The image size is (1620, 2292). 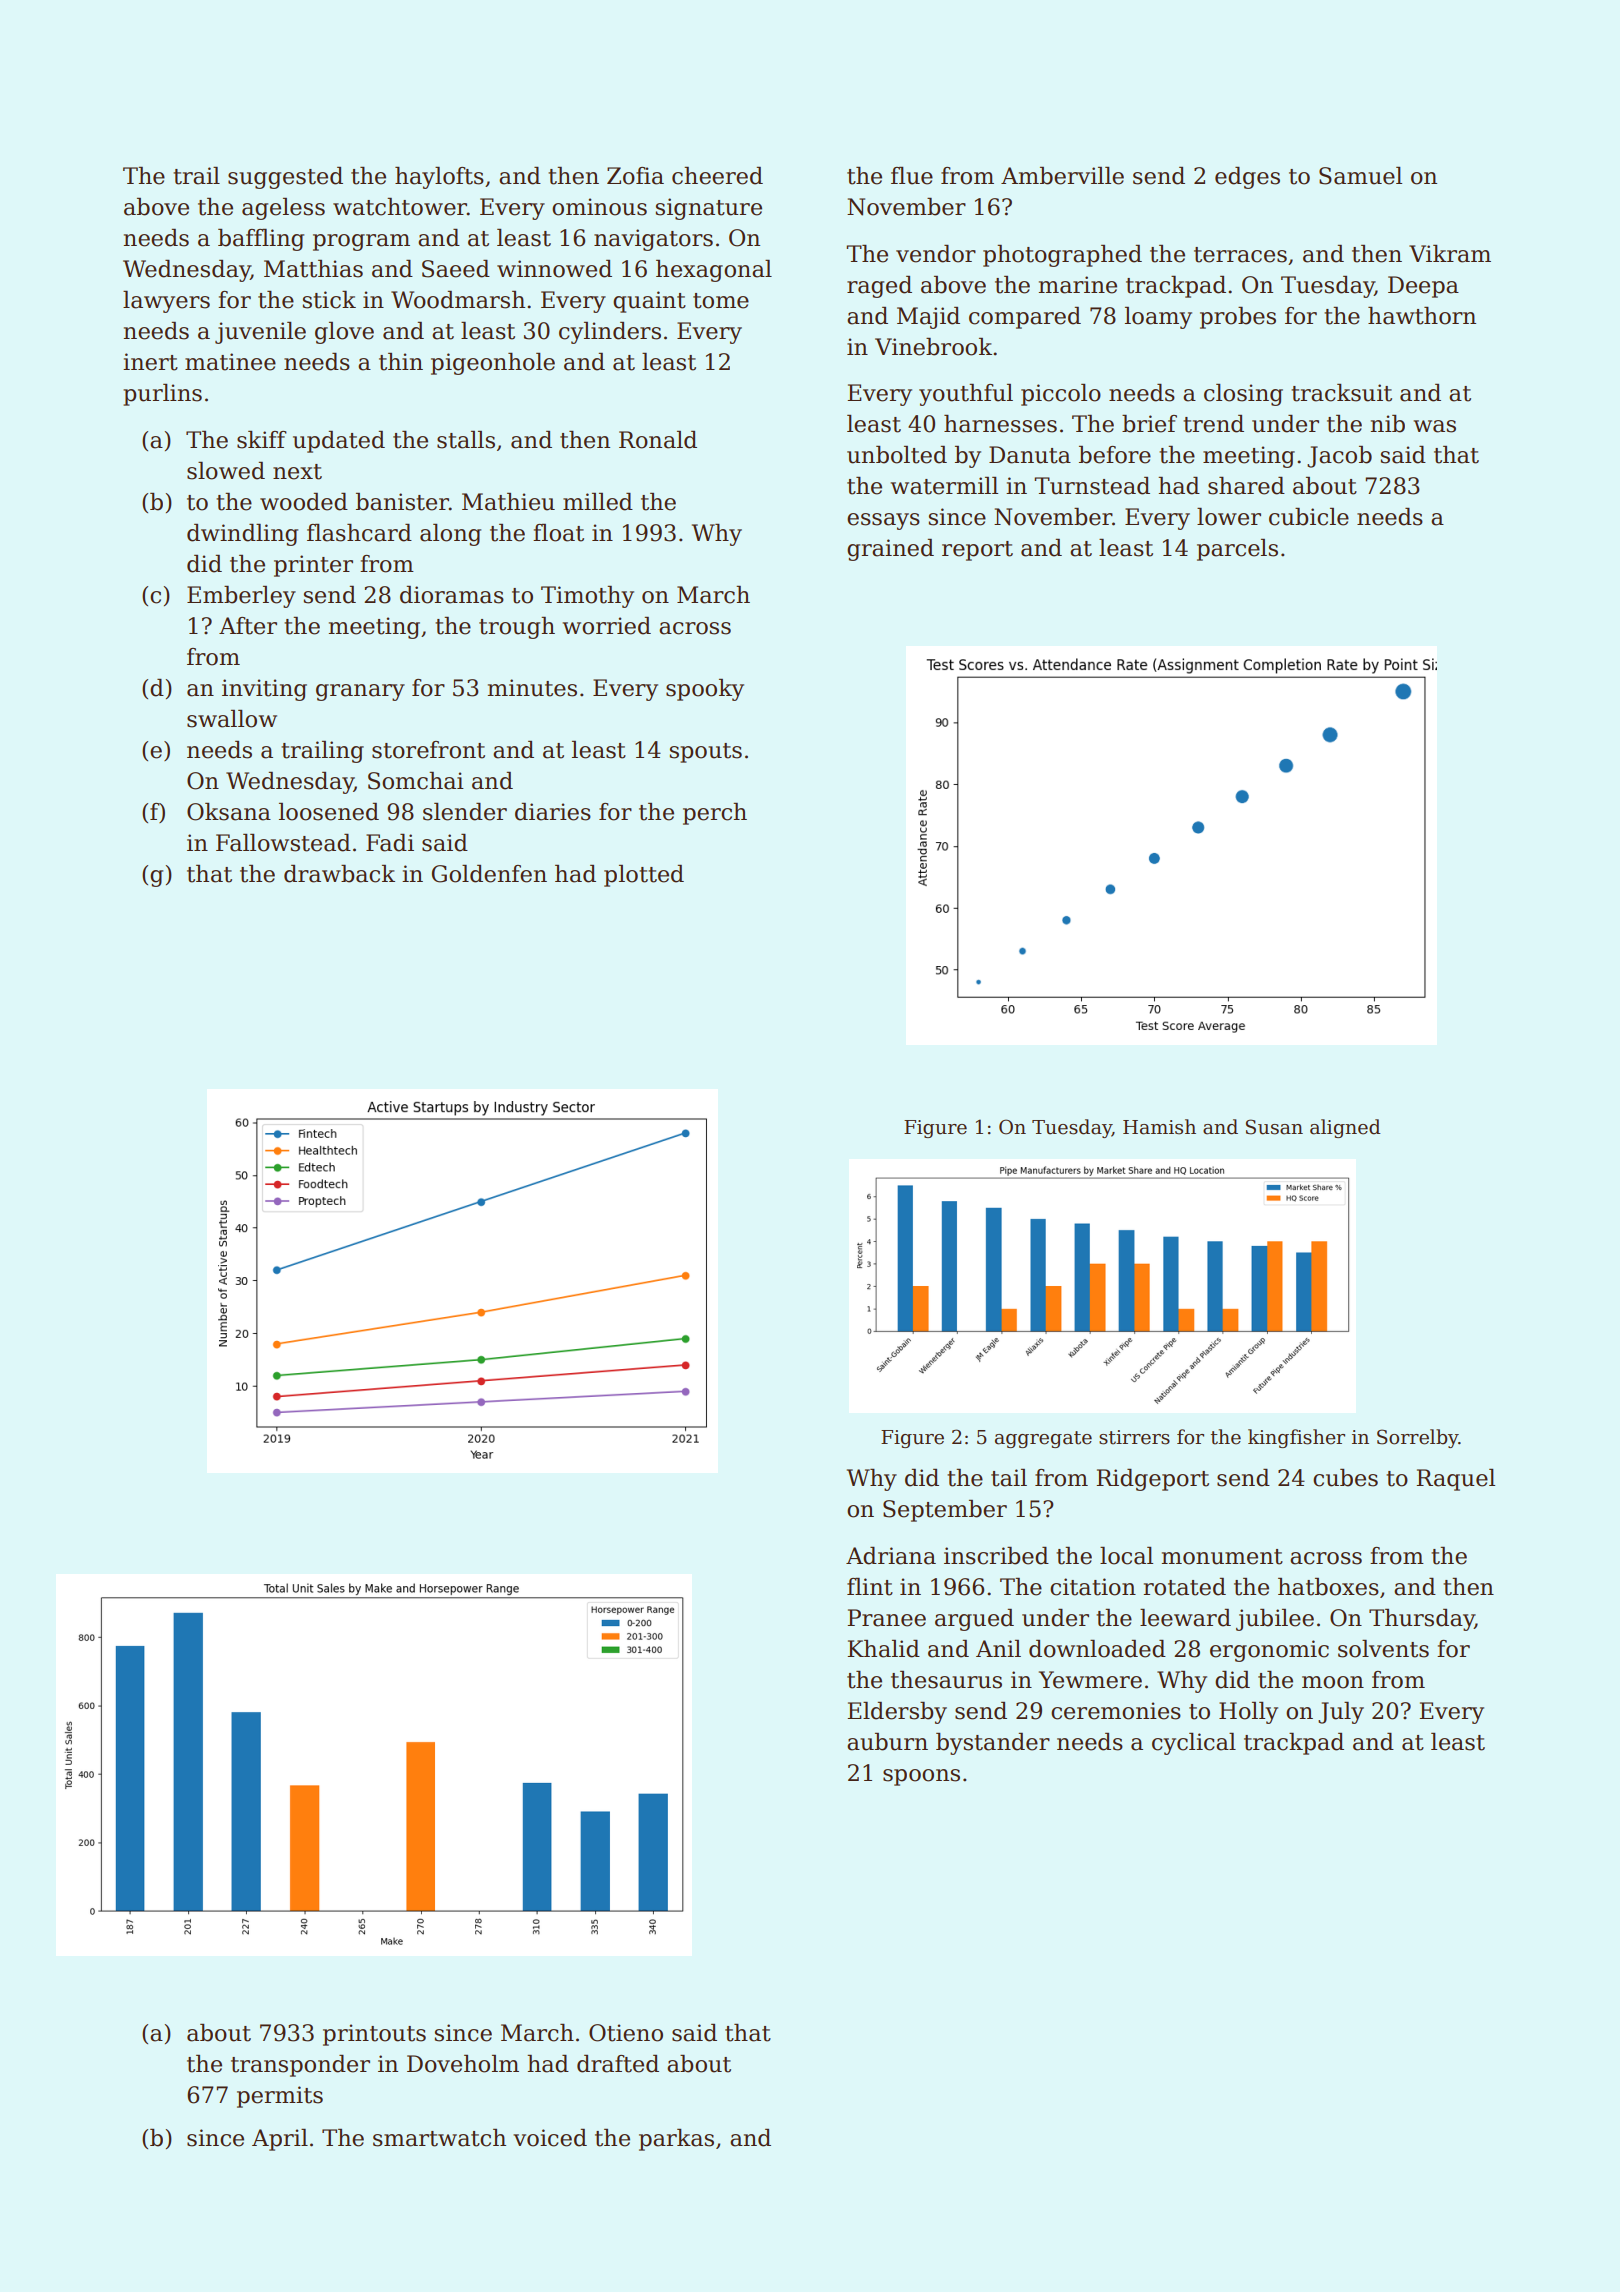 I want to click on cyclical, so click(x=1194, y=1744).
